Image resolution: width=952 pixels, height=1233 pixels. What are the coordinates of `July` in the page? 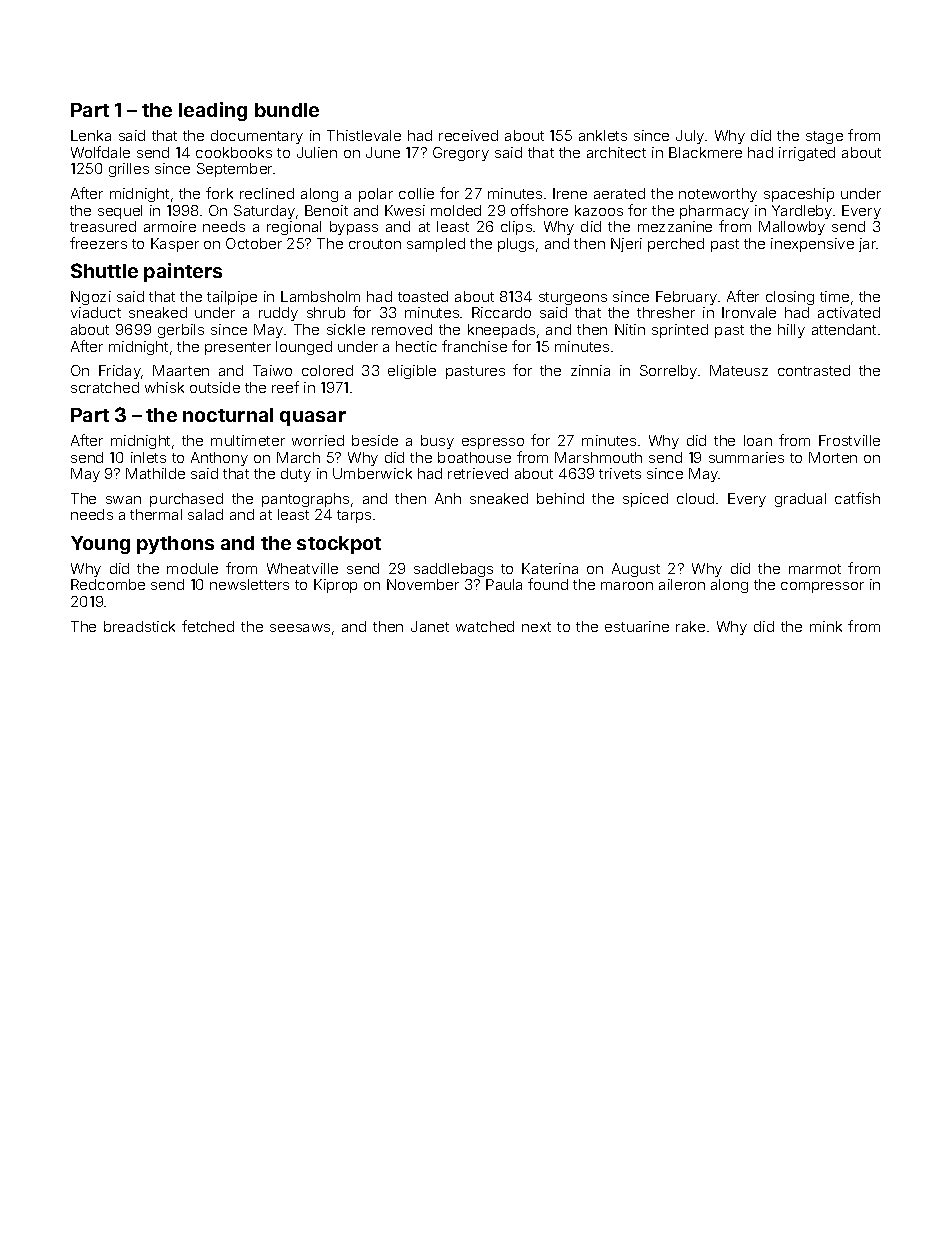 It's located at (690, 137).
